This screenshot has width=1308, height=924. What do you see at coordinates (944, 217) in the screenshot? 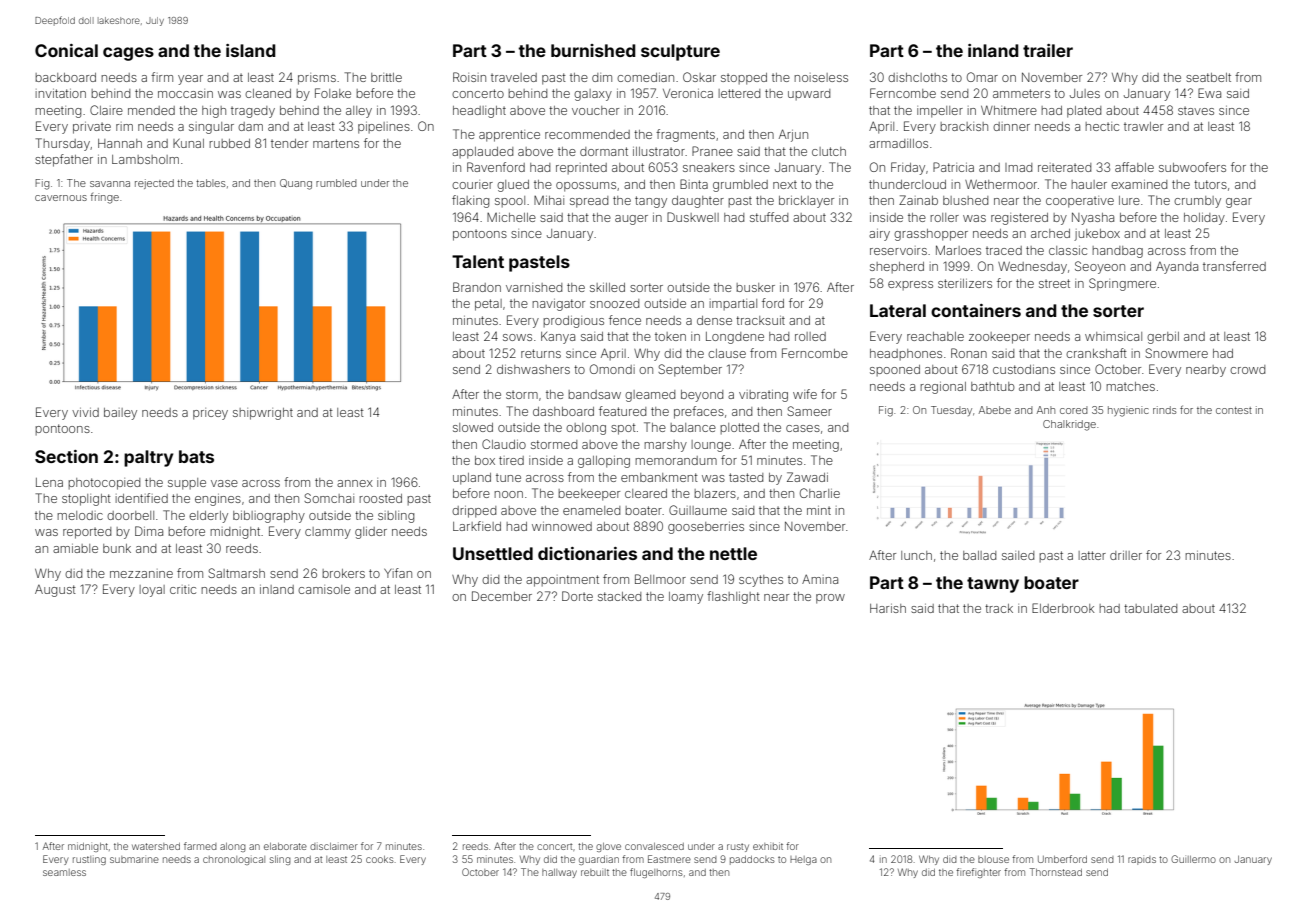
I see `roller` at bounding box center [944, 217].
